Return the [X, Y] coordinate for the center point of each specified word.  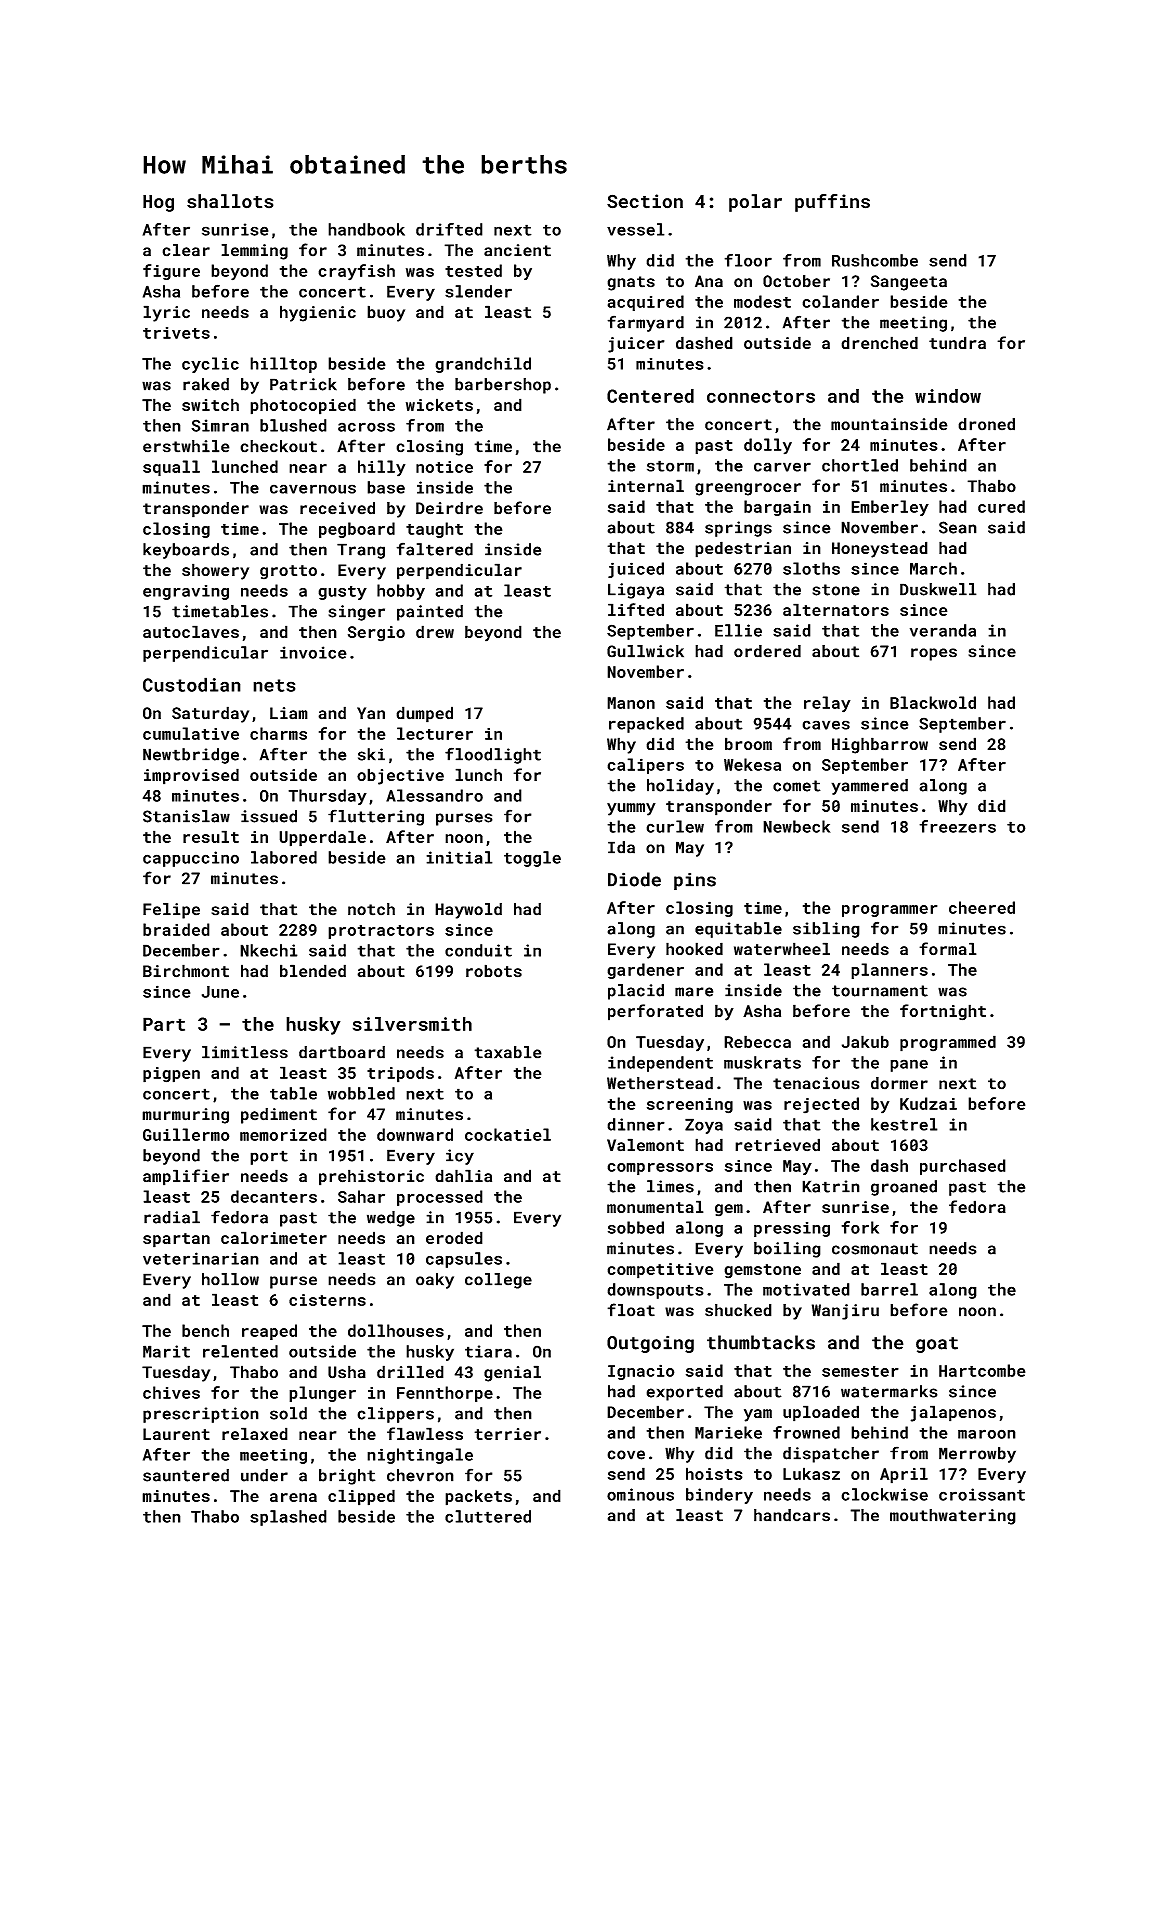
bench [205, 1330]
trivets [176, 333]
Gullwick [645, 651]
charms [278, 733]
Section [645, 201]
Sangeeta [909, 283]
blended [313, 971]
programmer [890, 911]
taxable [508, 1052]
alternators [836, 609]
